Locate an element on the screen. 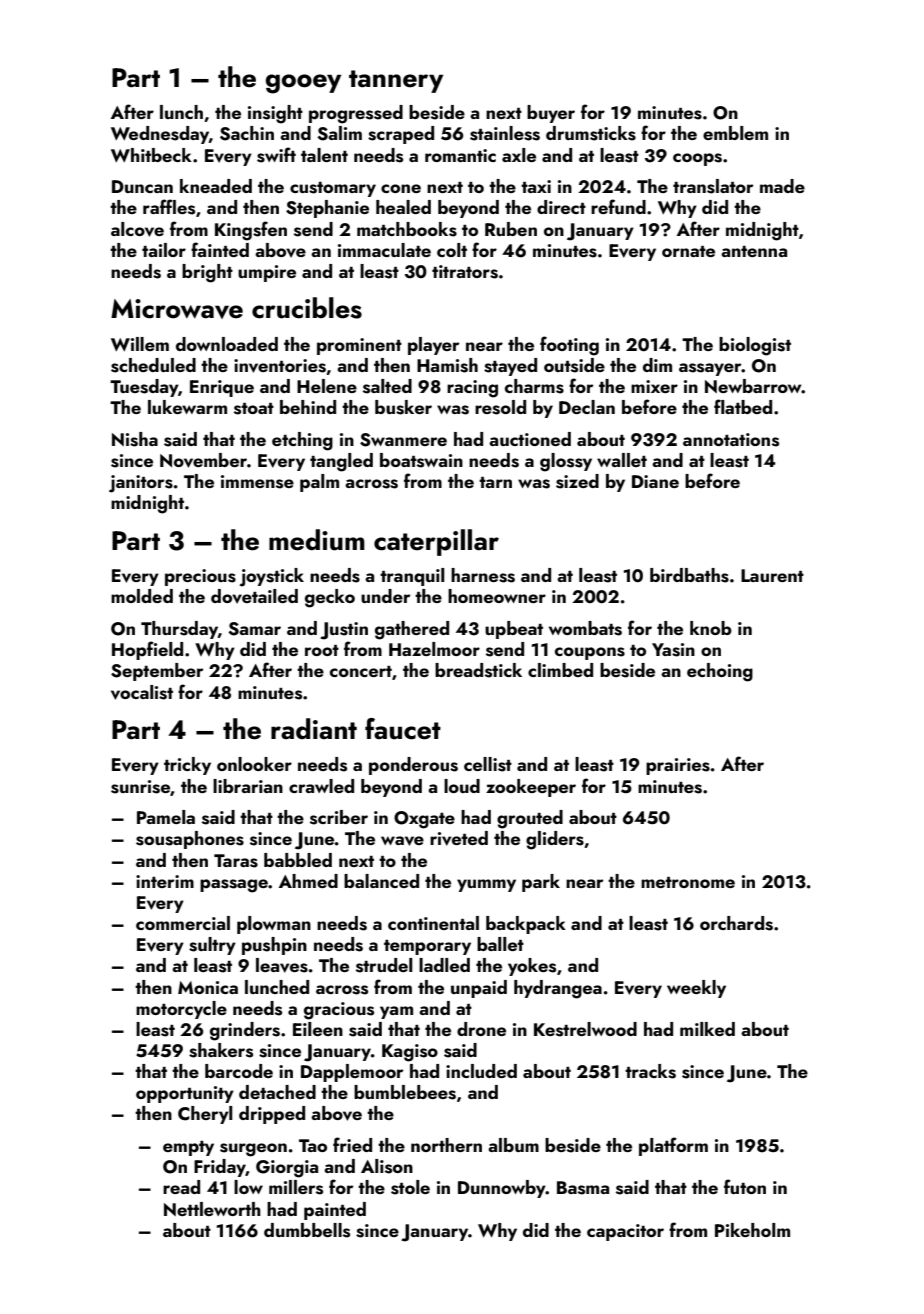 The width and height of the screenshot is (924, 1314). direct is located at coordinates (561, 207).
